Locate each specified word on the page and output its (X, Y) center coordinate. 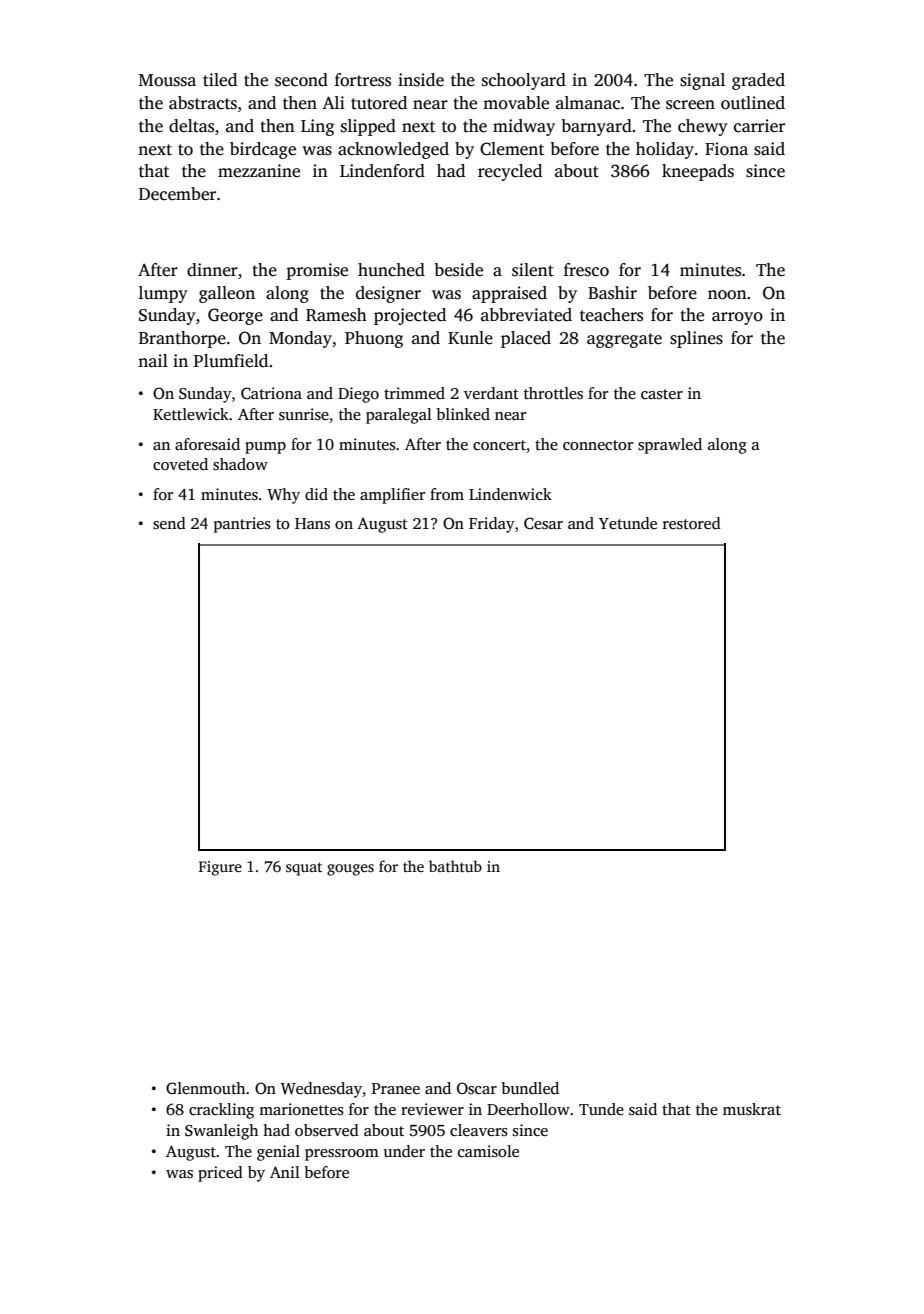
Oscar (477, 1088)
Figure (220, 868)
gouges (350, 870)
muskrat (752, 1109)
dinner (212, 270)
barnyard (597, 127)
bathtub (455, 866)
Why (283, 496)
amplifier (392, 496)
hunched (391, 270)
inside (421, 80)
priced (220, 1174)
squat (304, 869)
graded (758, 81)
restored (692, 523)
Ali (333, 102)
